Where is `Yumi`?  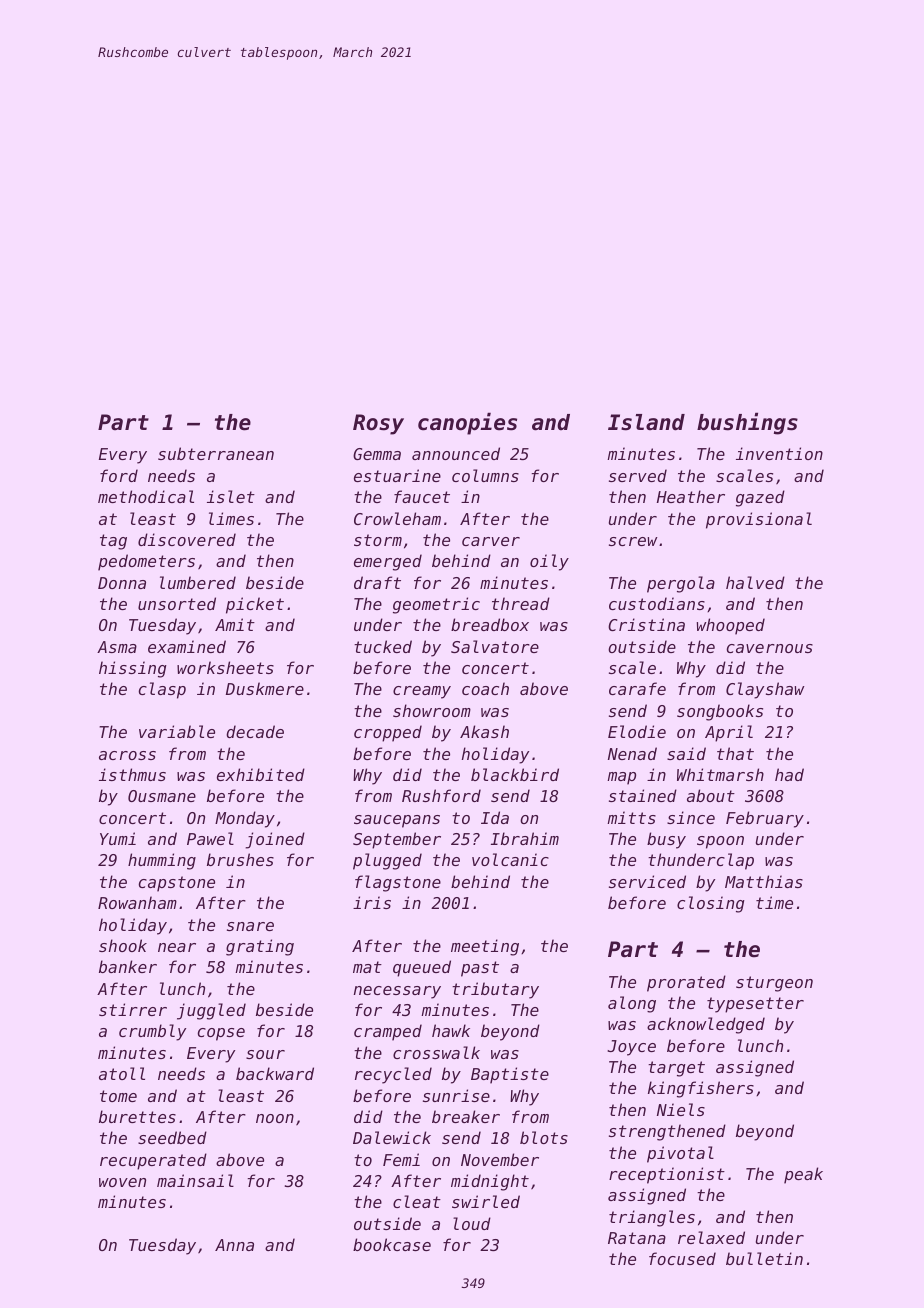
Yumi is located at coordinates (118, 838).
